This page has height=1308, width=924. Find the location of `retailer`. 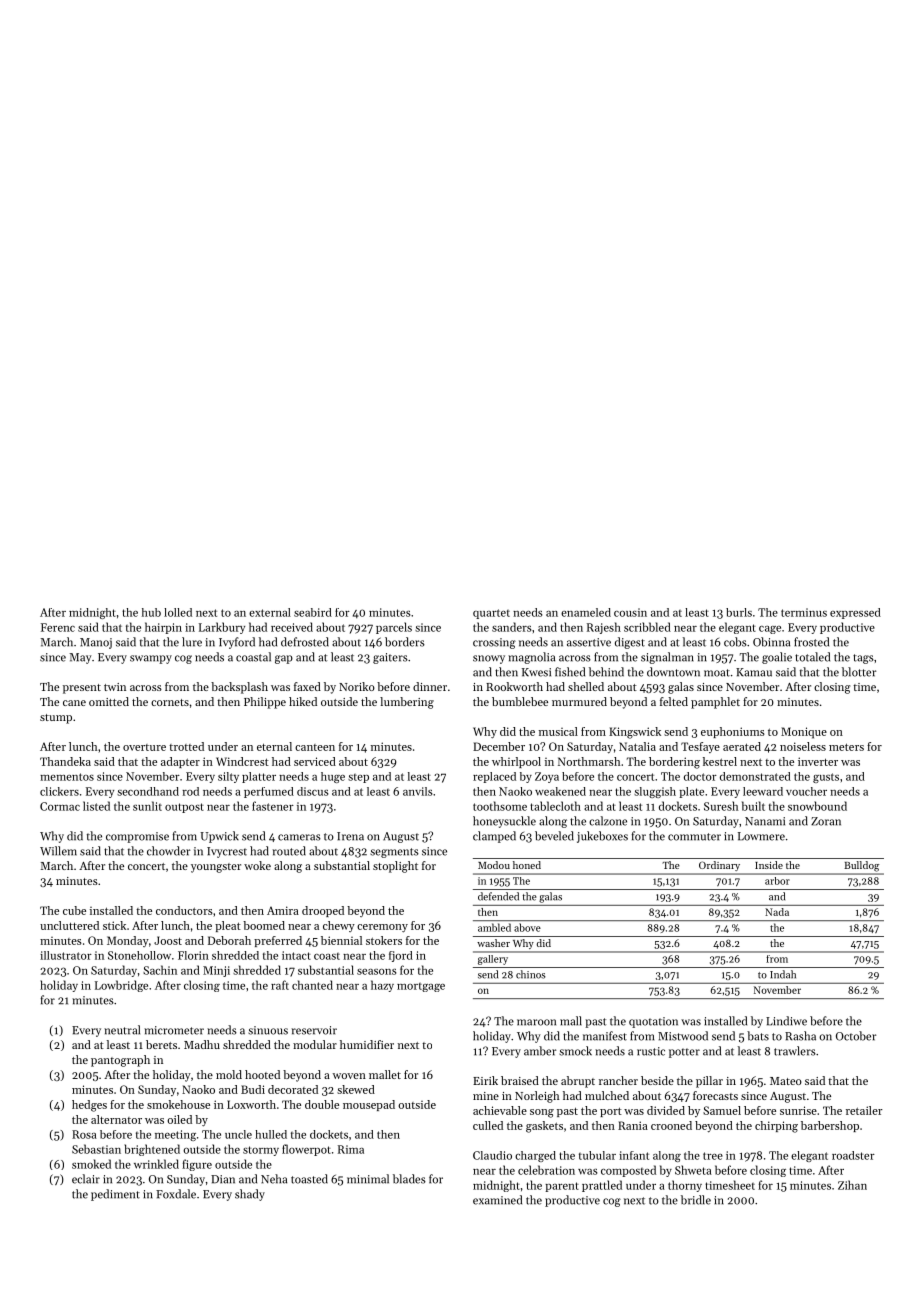

retailer is located at coordinates (864, 1110).
